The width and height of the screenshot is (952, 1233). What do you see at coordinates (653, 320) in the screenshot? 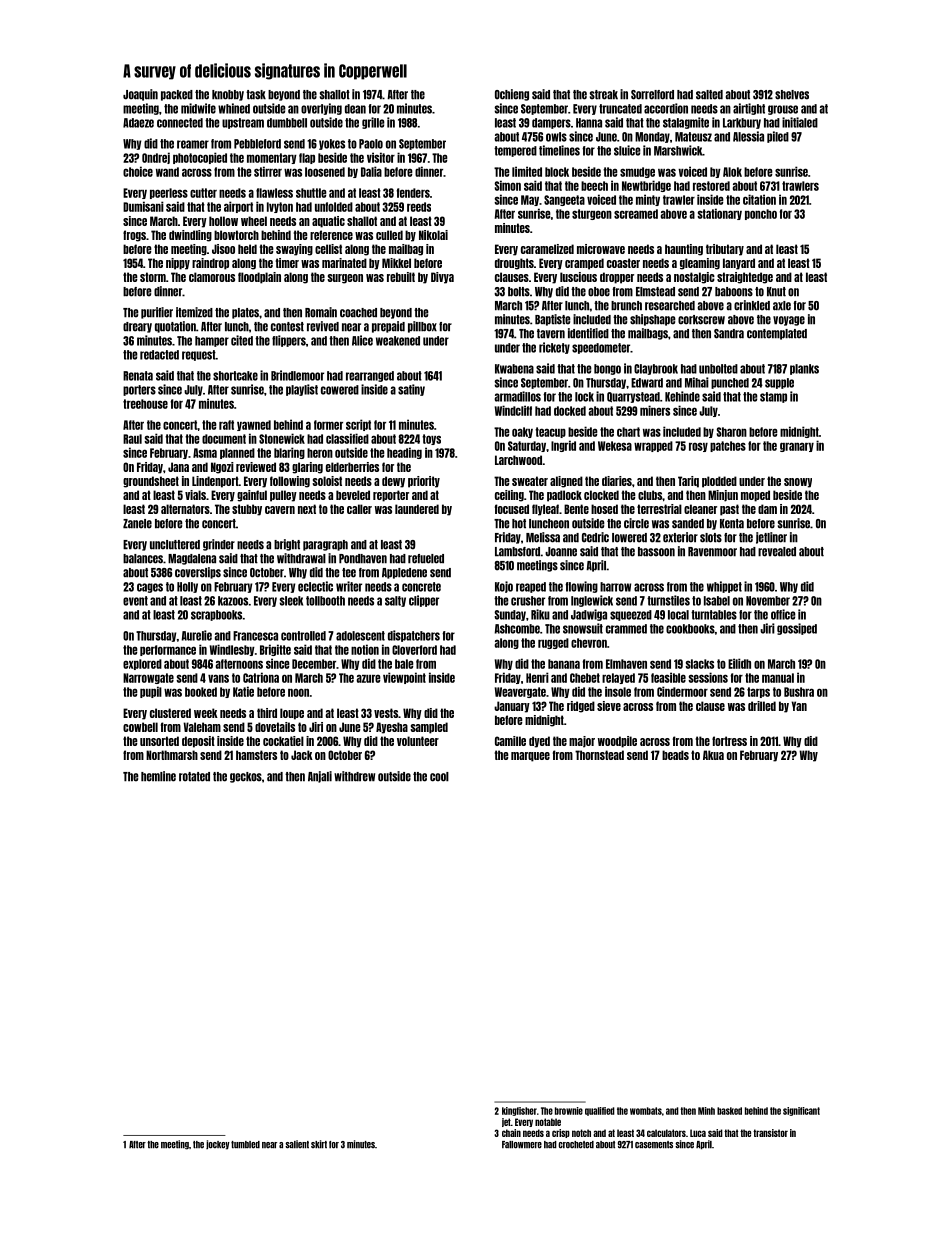
I see `shipshape` at bounding box center [653, 320].
